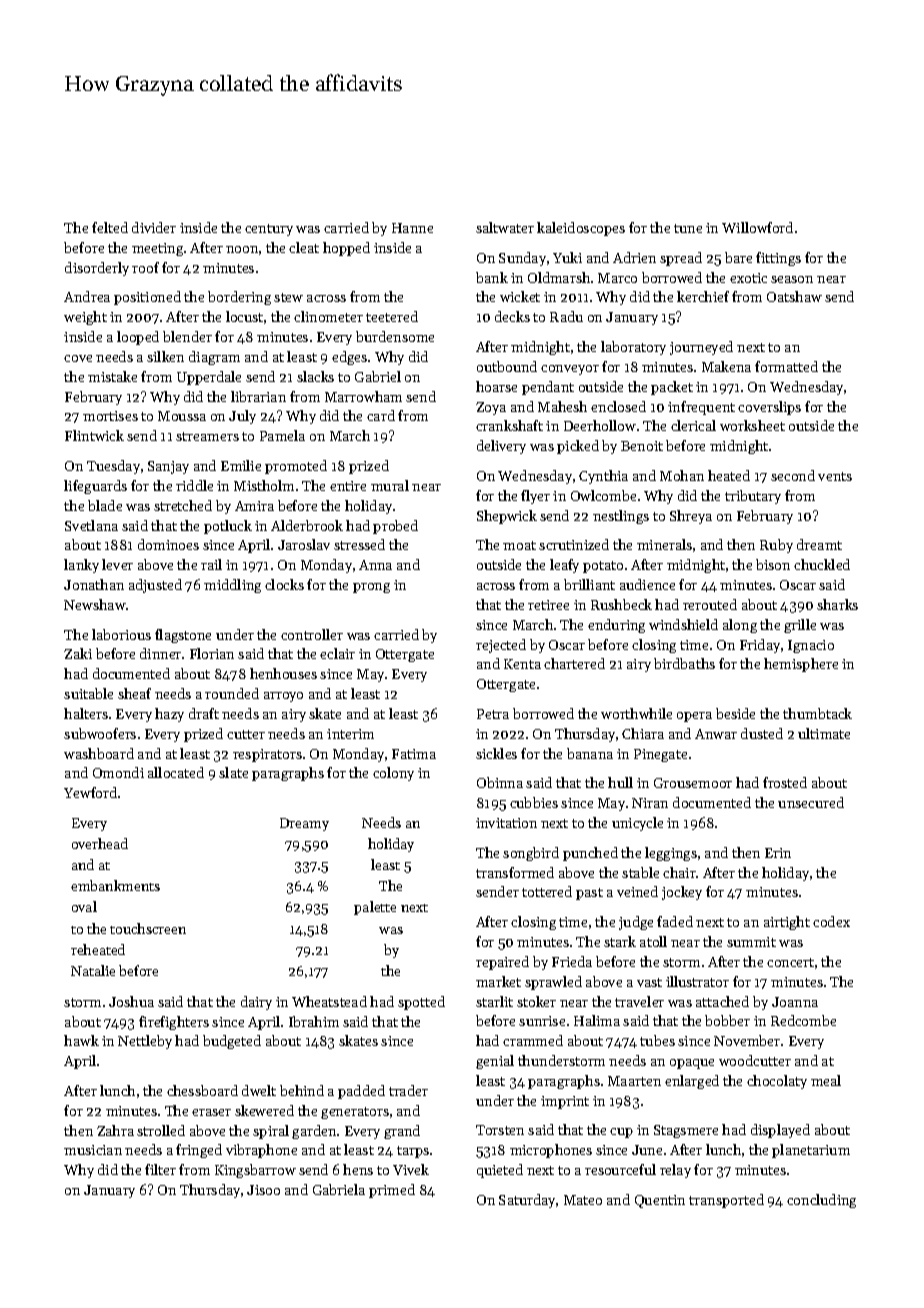  What do you see at coordinates (821, 1201) in the screenshot?
I see `concluding` at bounding box center [821, 1201].
